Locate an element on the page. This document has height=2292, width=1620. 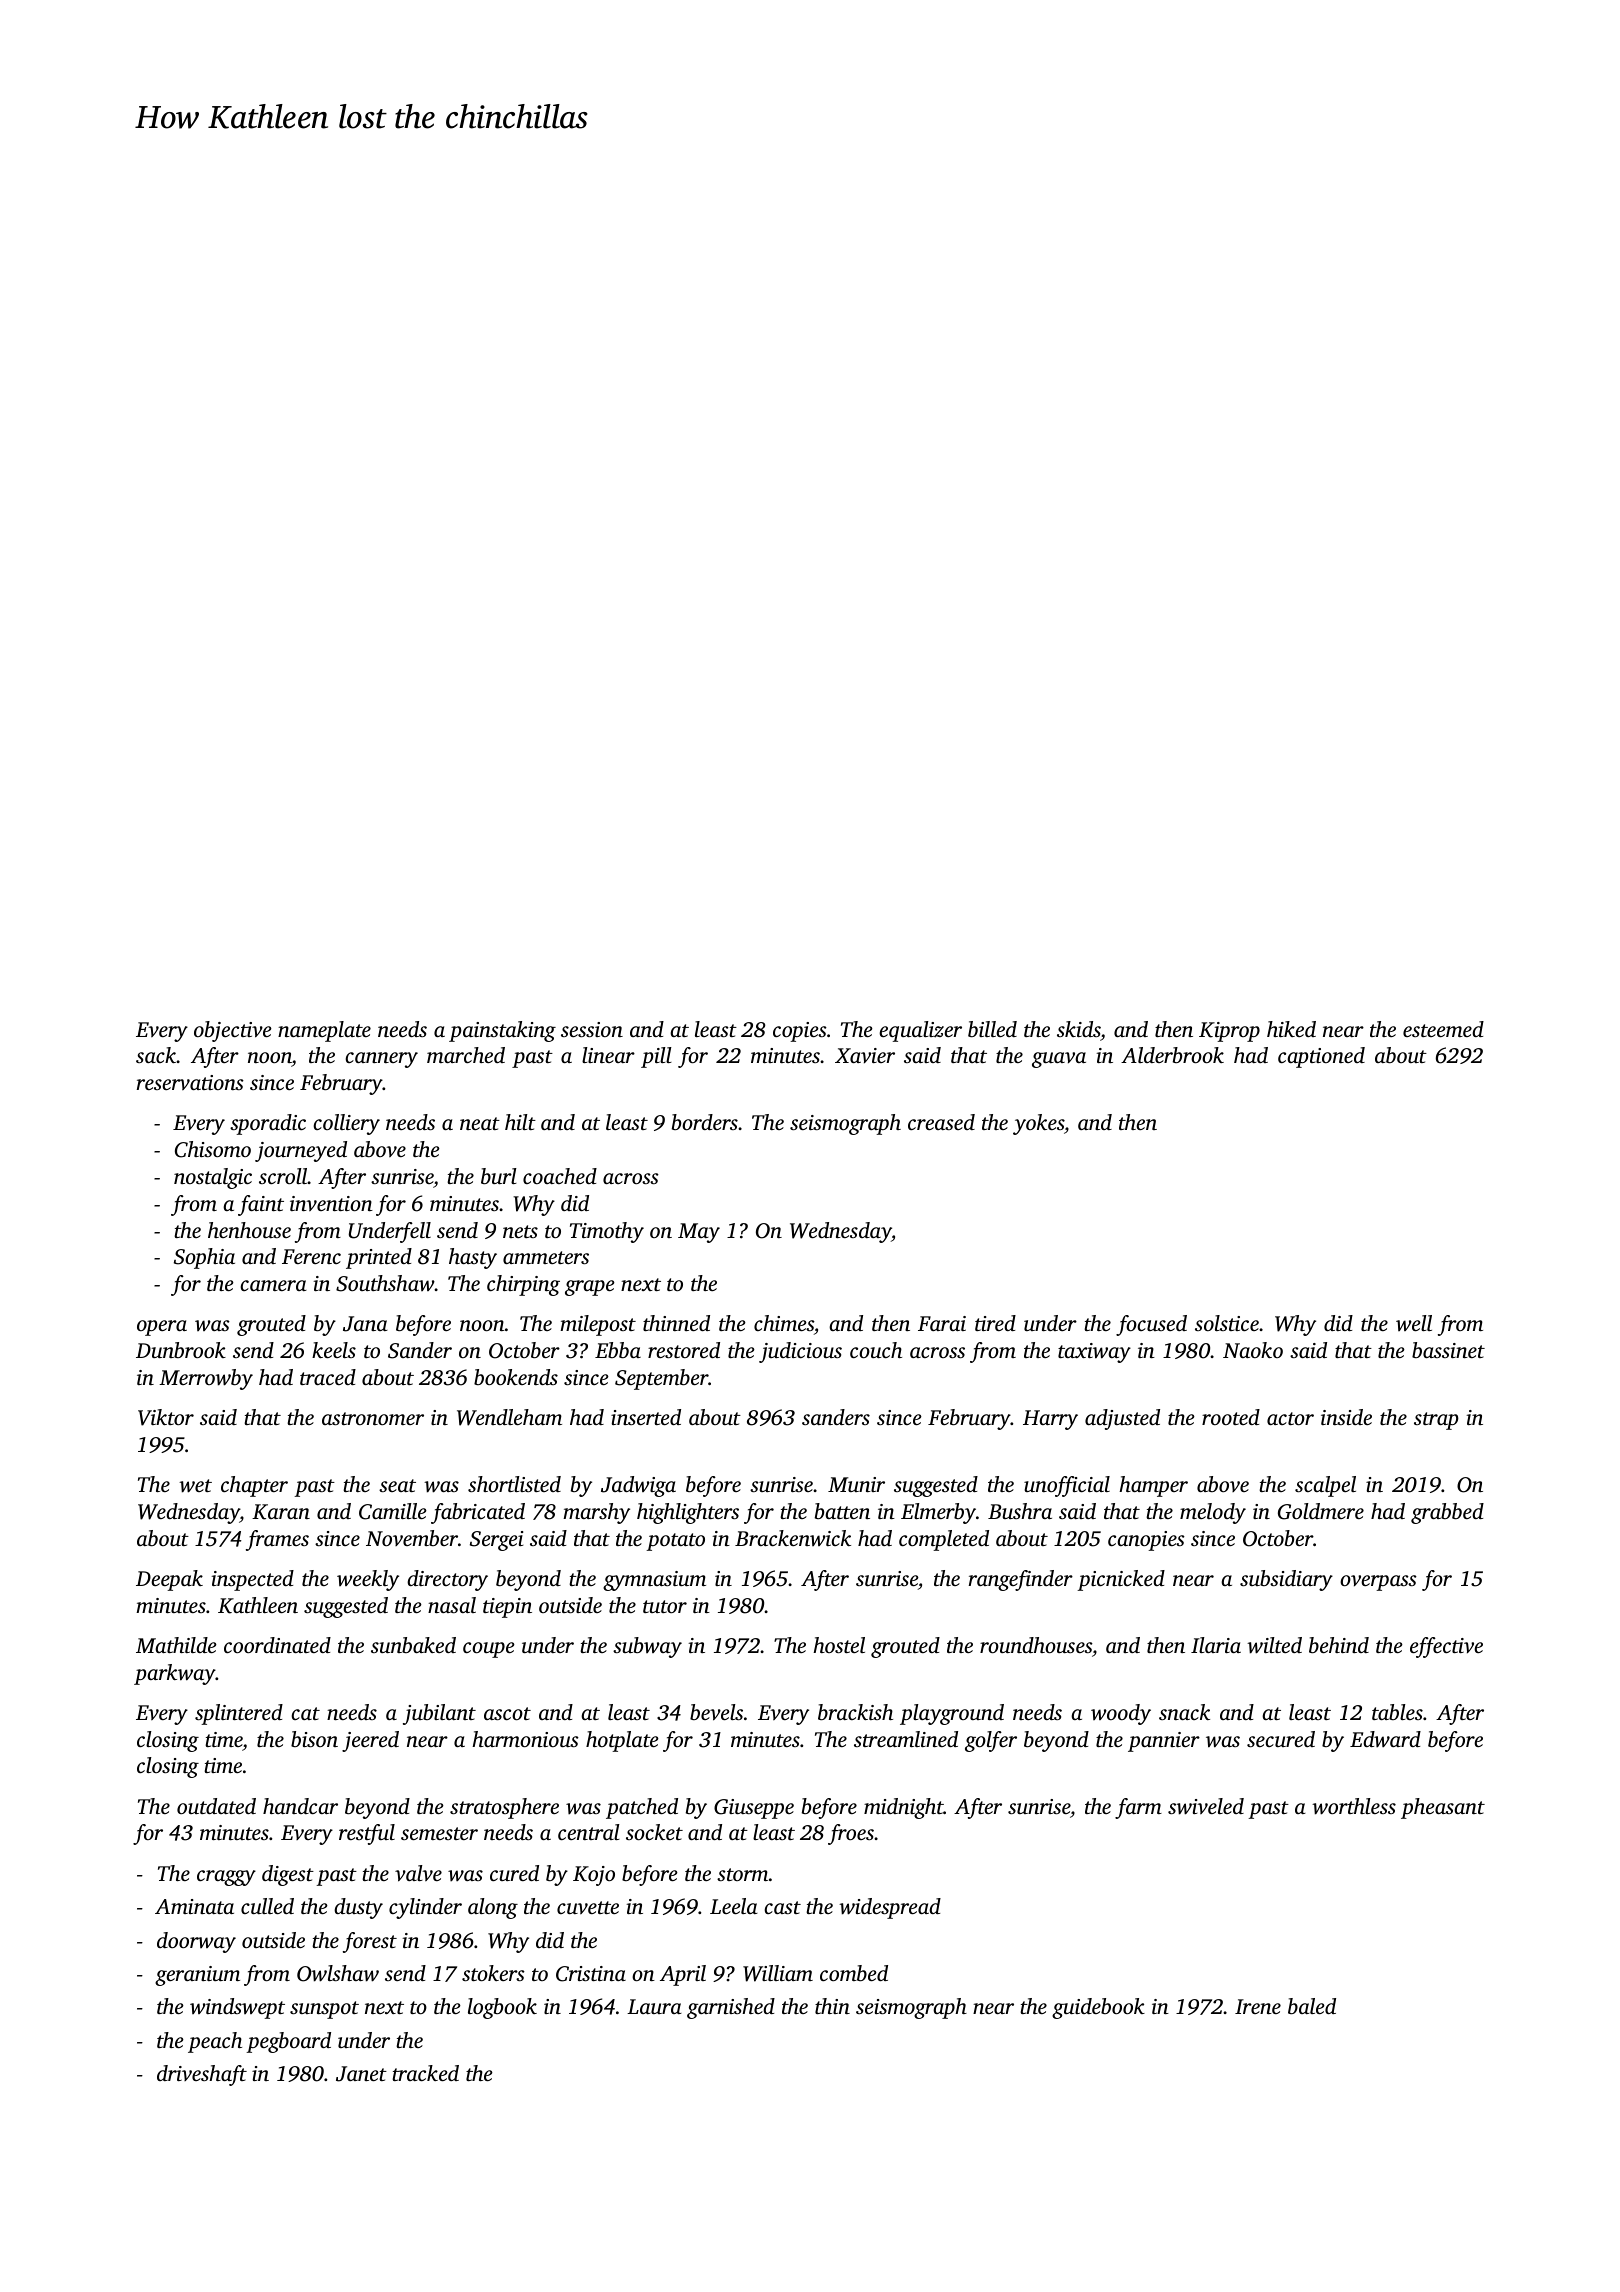
captioned is located at coordinates (1321, 1057).
